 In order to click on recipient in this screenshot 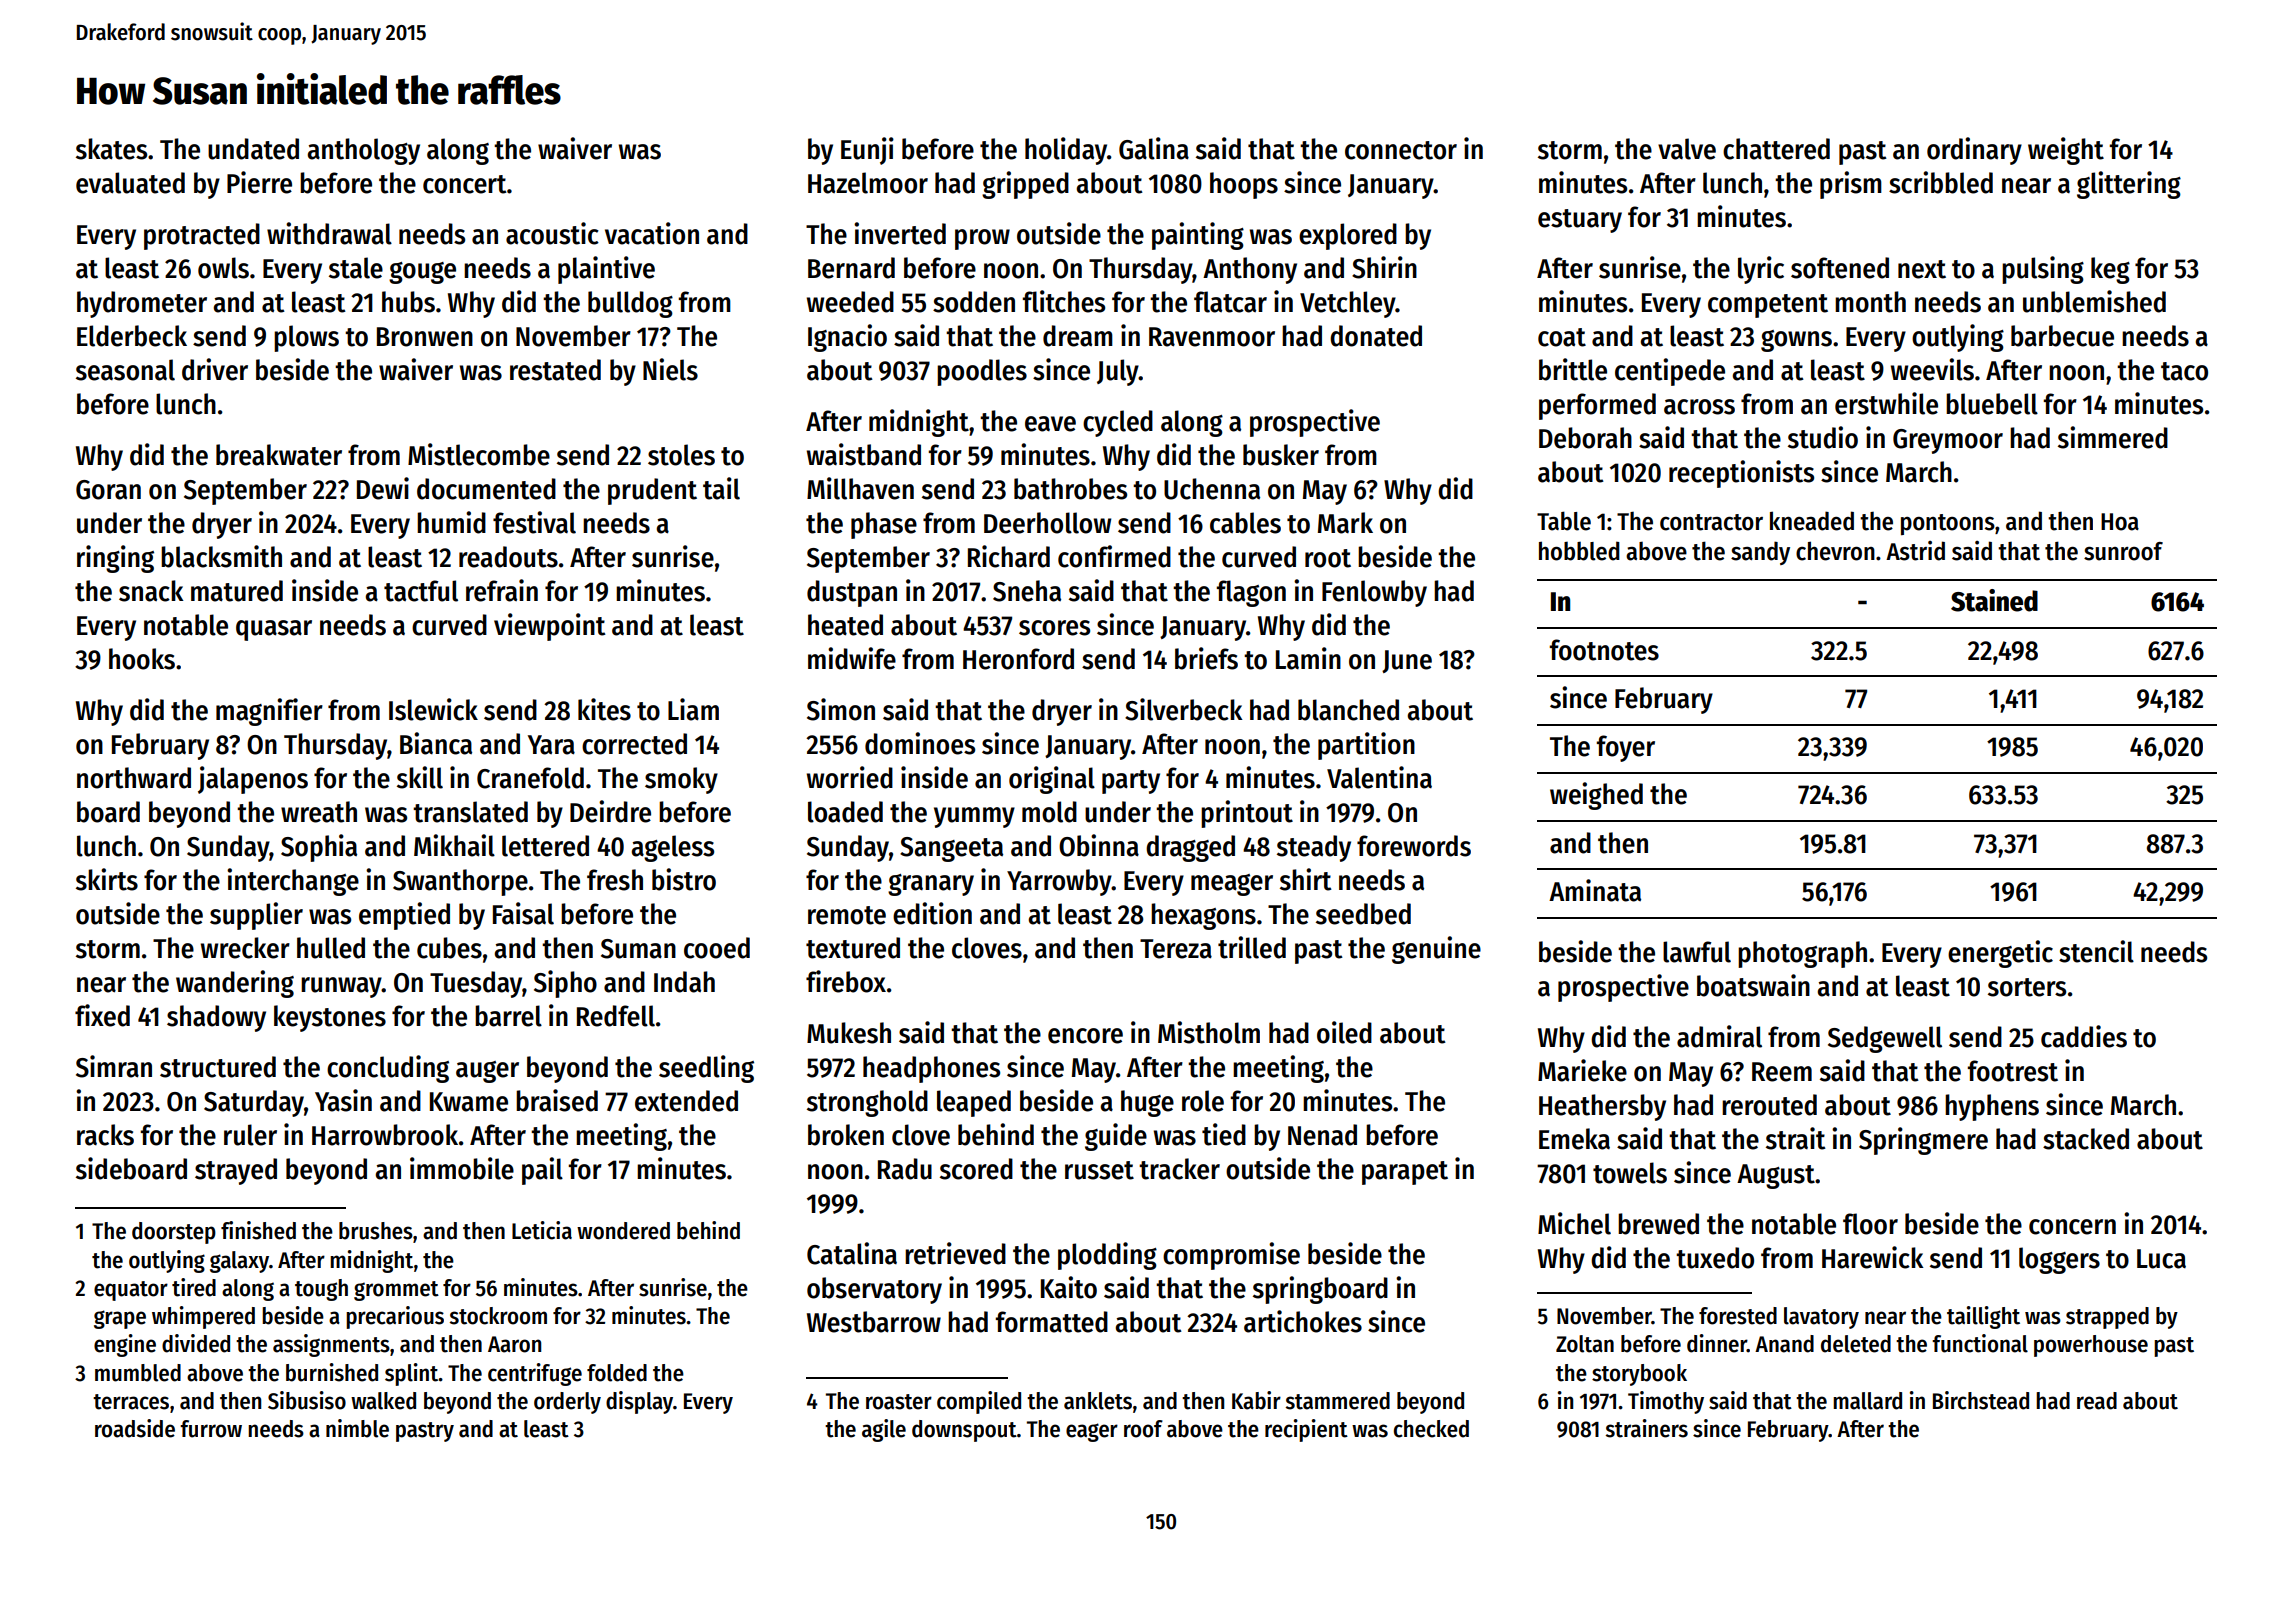, I will do `click(1306, 1430)`.
